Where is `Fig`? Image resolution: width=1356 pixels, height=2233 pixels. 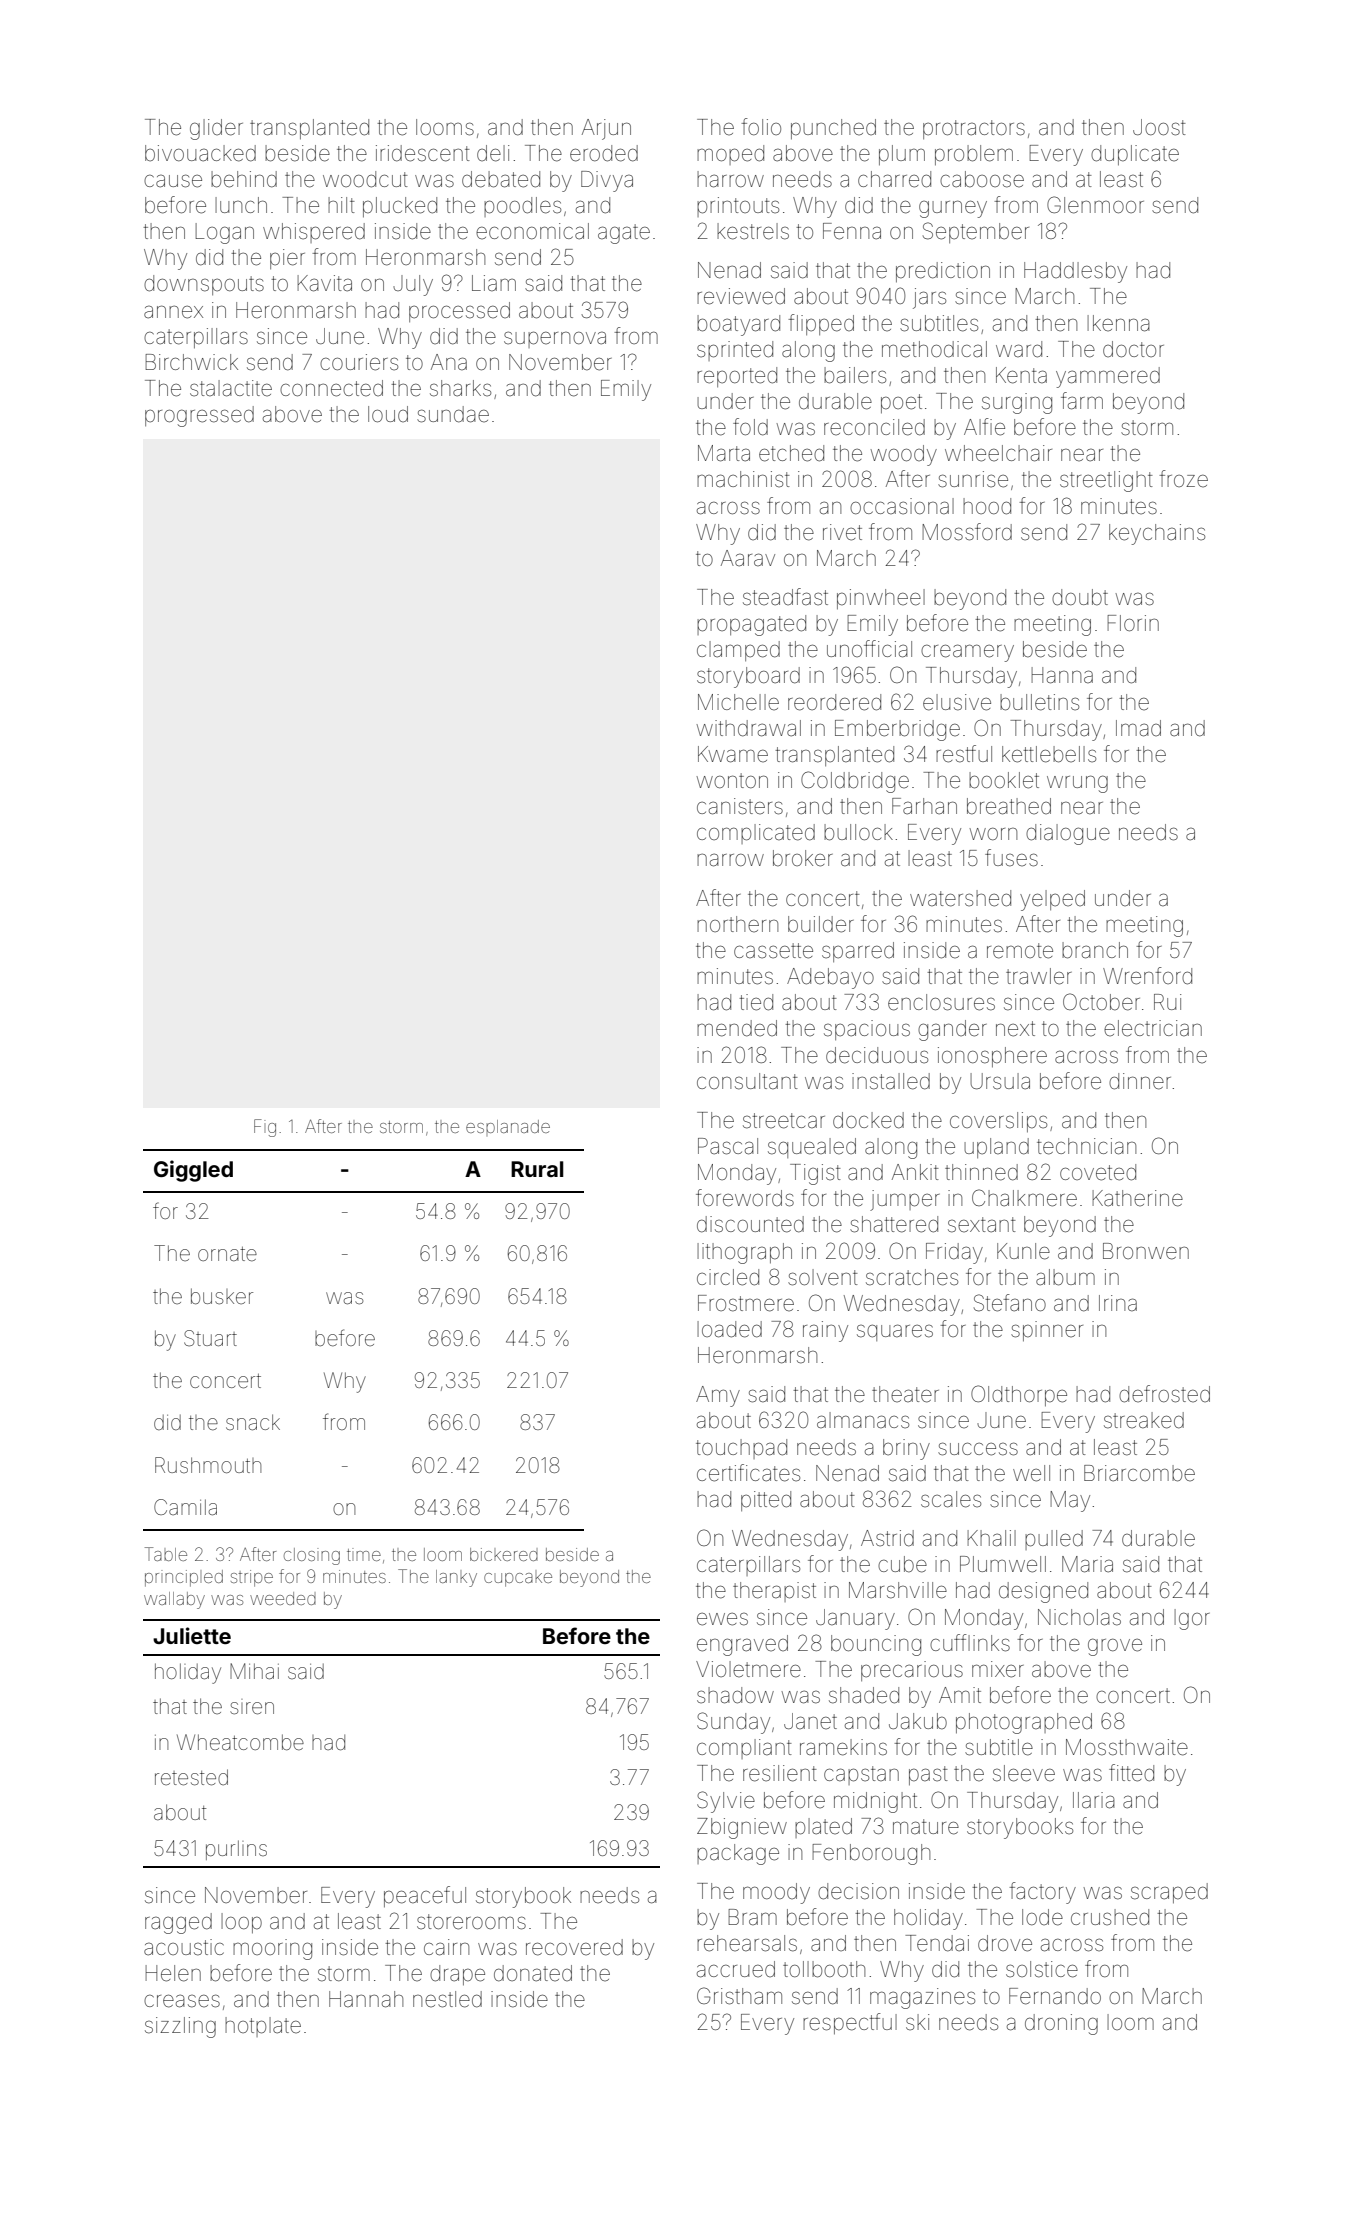
Fig is located at coordinates (265, 1128).
